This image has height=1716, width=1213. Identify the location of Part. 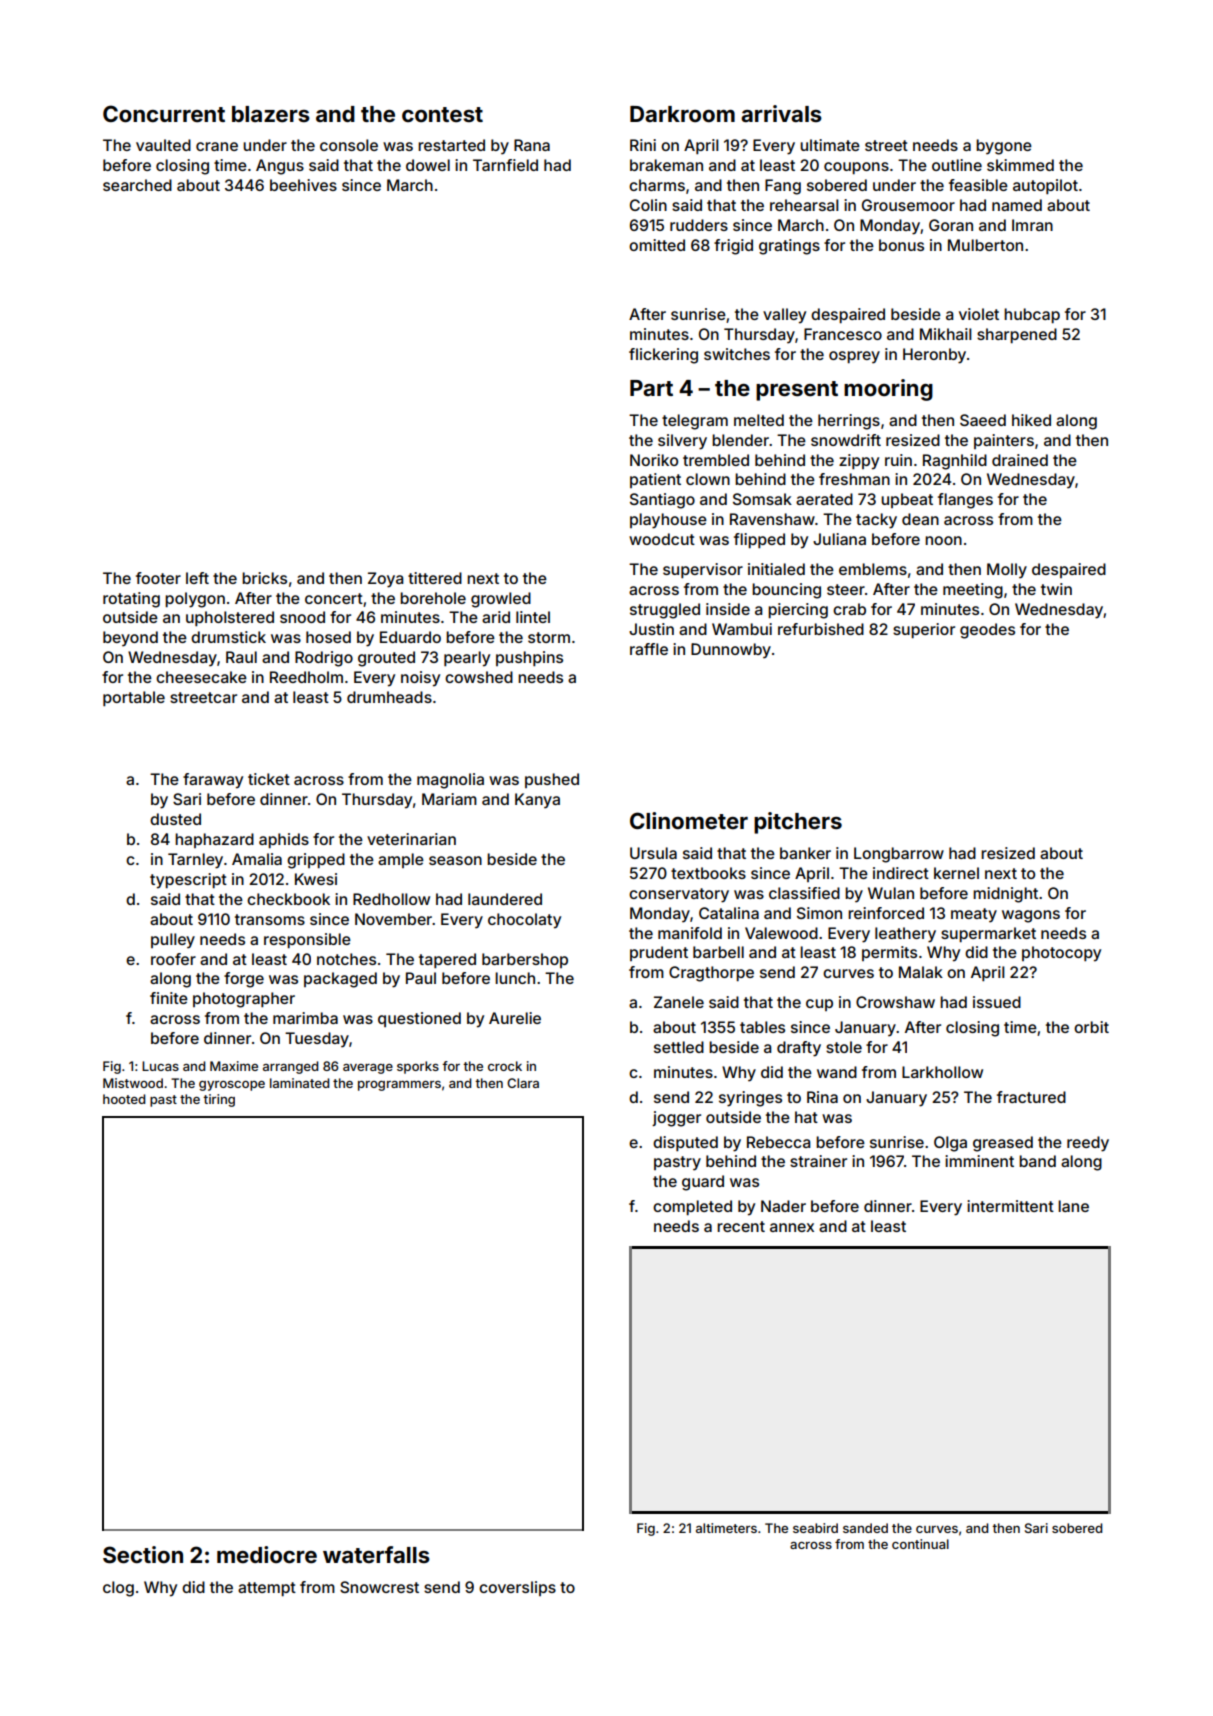
(651, 388).
